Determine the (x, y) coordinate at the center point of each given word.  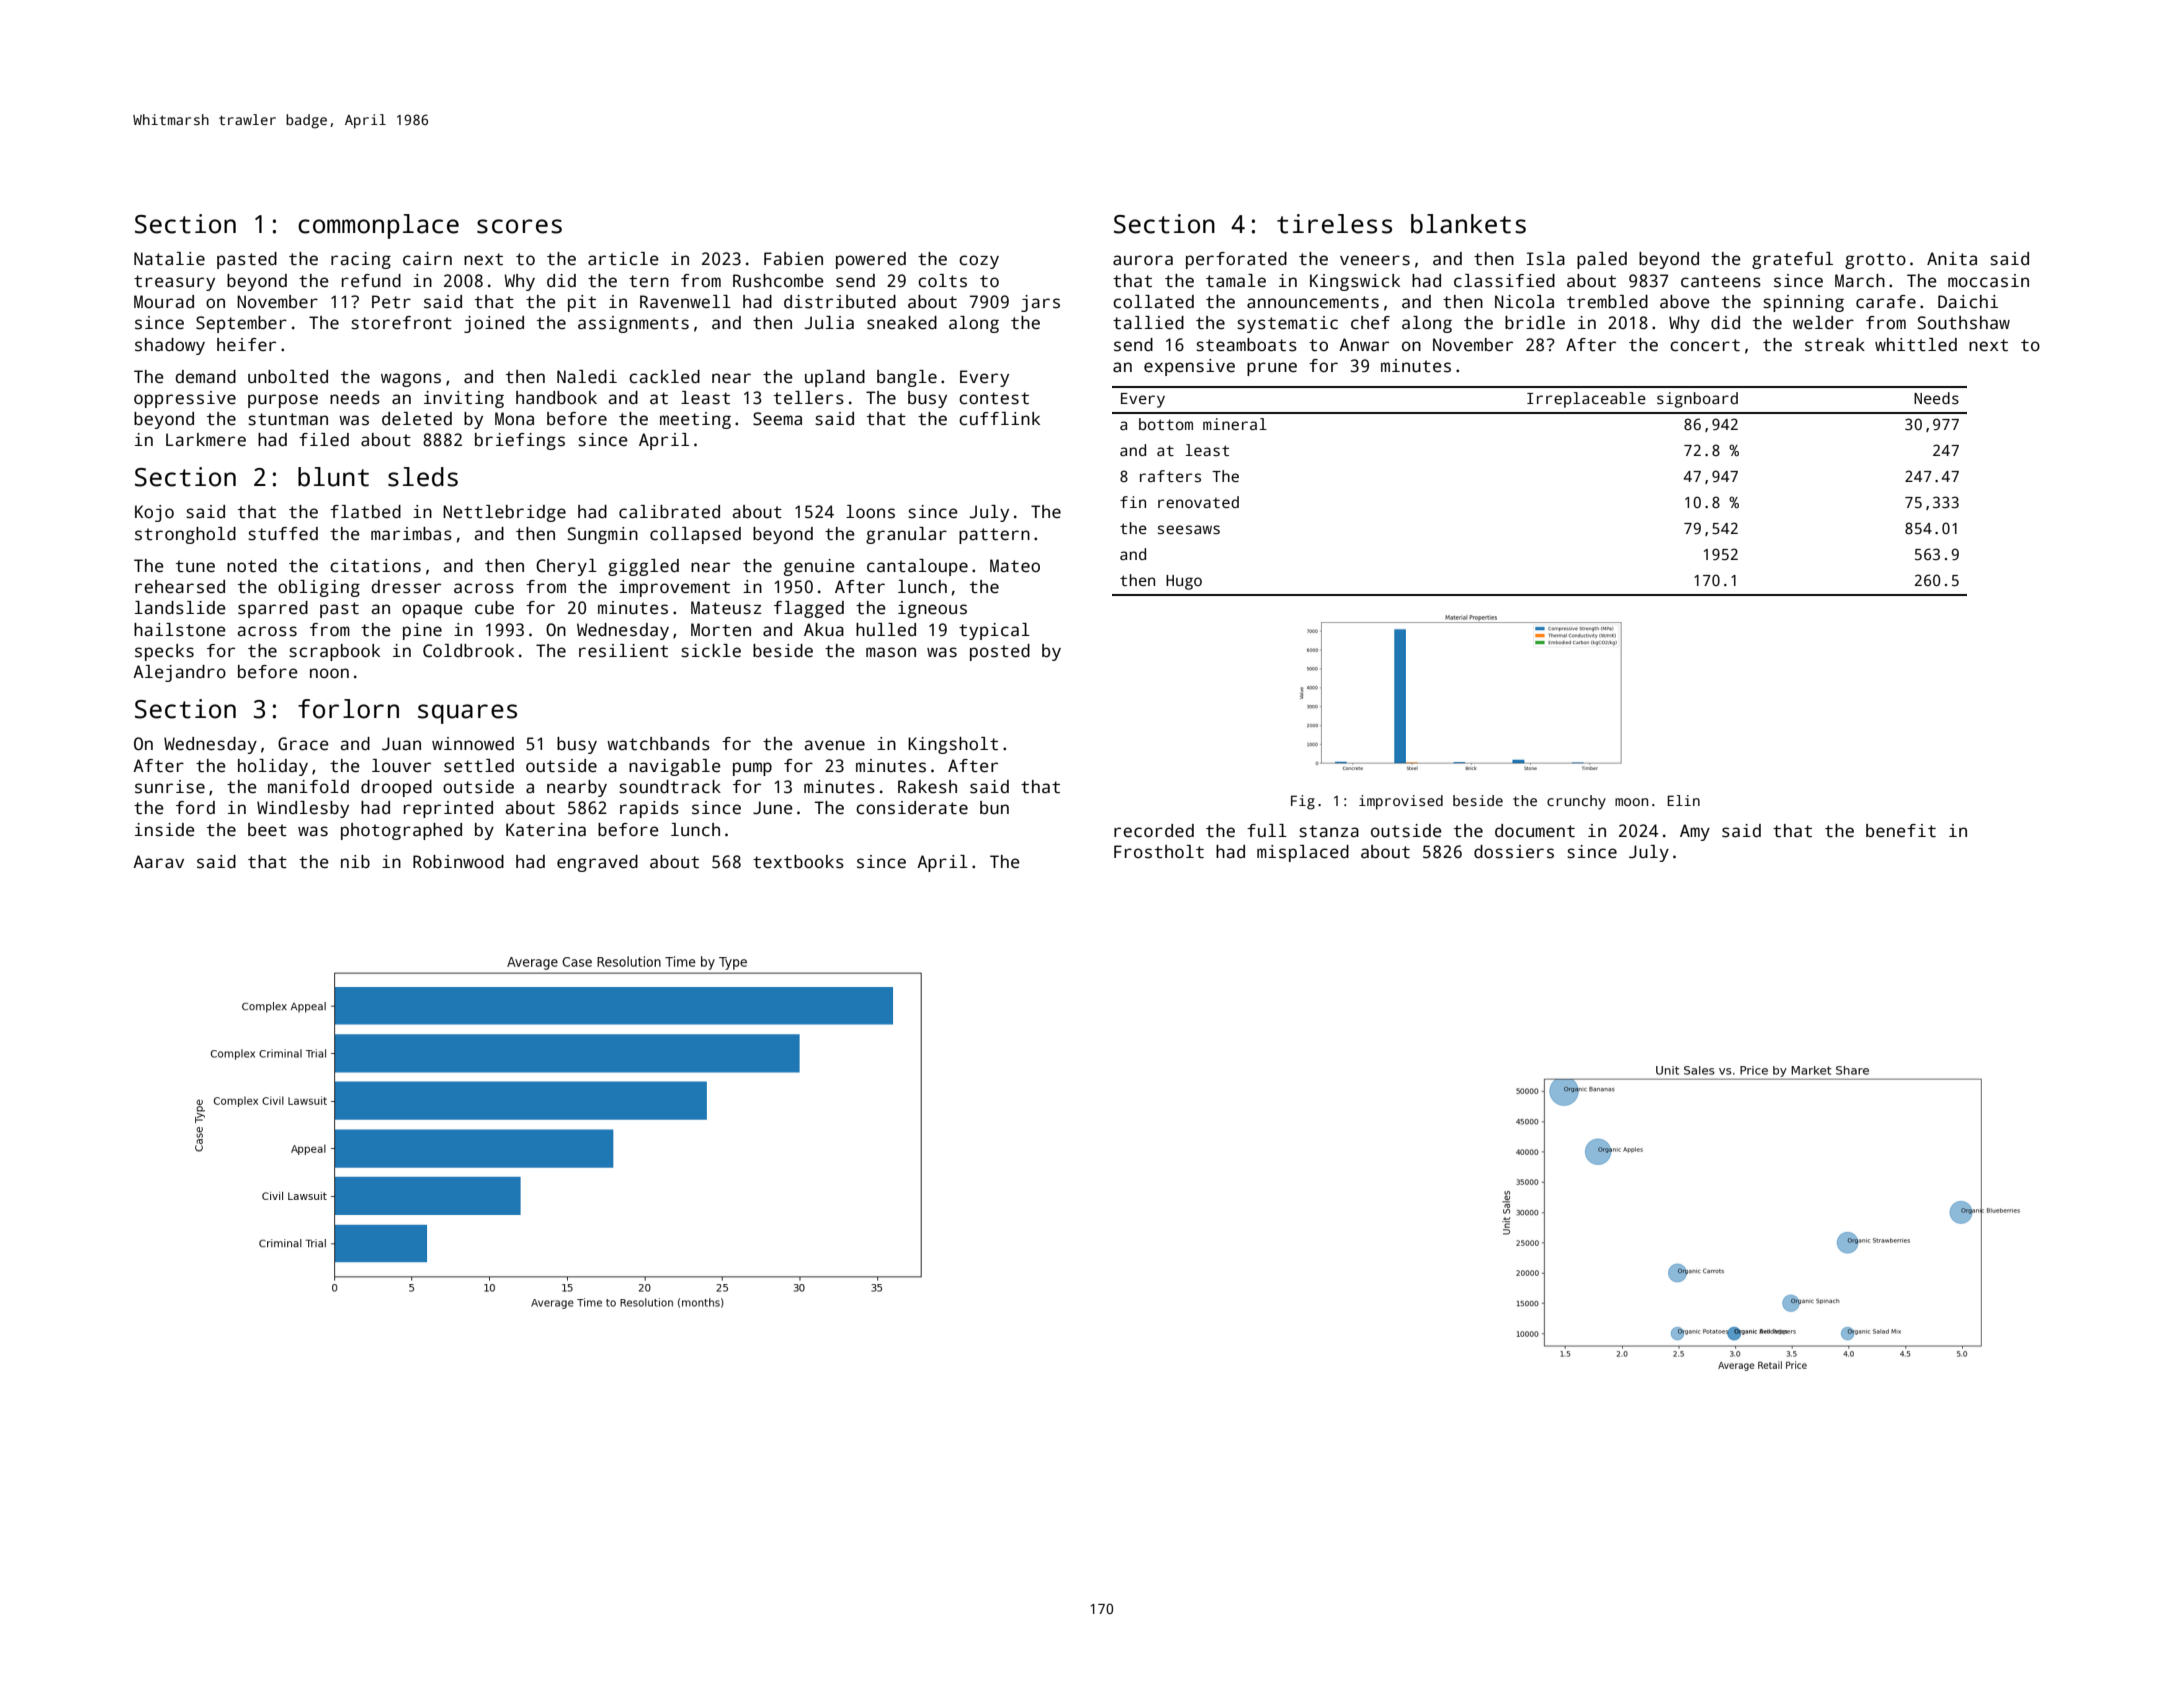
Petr (391, 302)
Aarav (158, 862)
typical (994, 631)
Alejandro (179, 673)
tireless (1334, 224)
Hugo (1184, 582)
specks (164, 652)
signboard (1697, 400)
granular (906, 535)
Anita (1952, 259)
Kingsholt (953, 745)
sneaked (902, 323)
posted (1000, 652)
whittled (1916, 345)
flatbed (365, 512)
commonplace (378, 226)
